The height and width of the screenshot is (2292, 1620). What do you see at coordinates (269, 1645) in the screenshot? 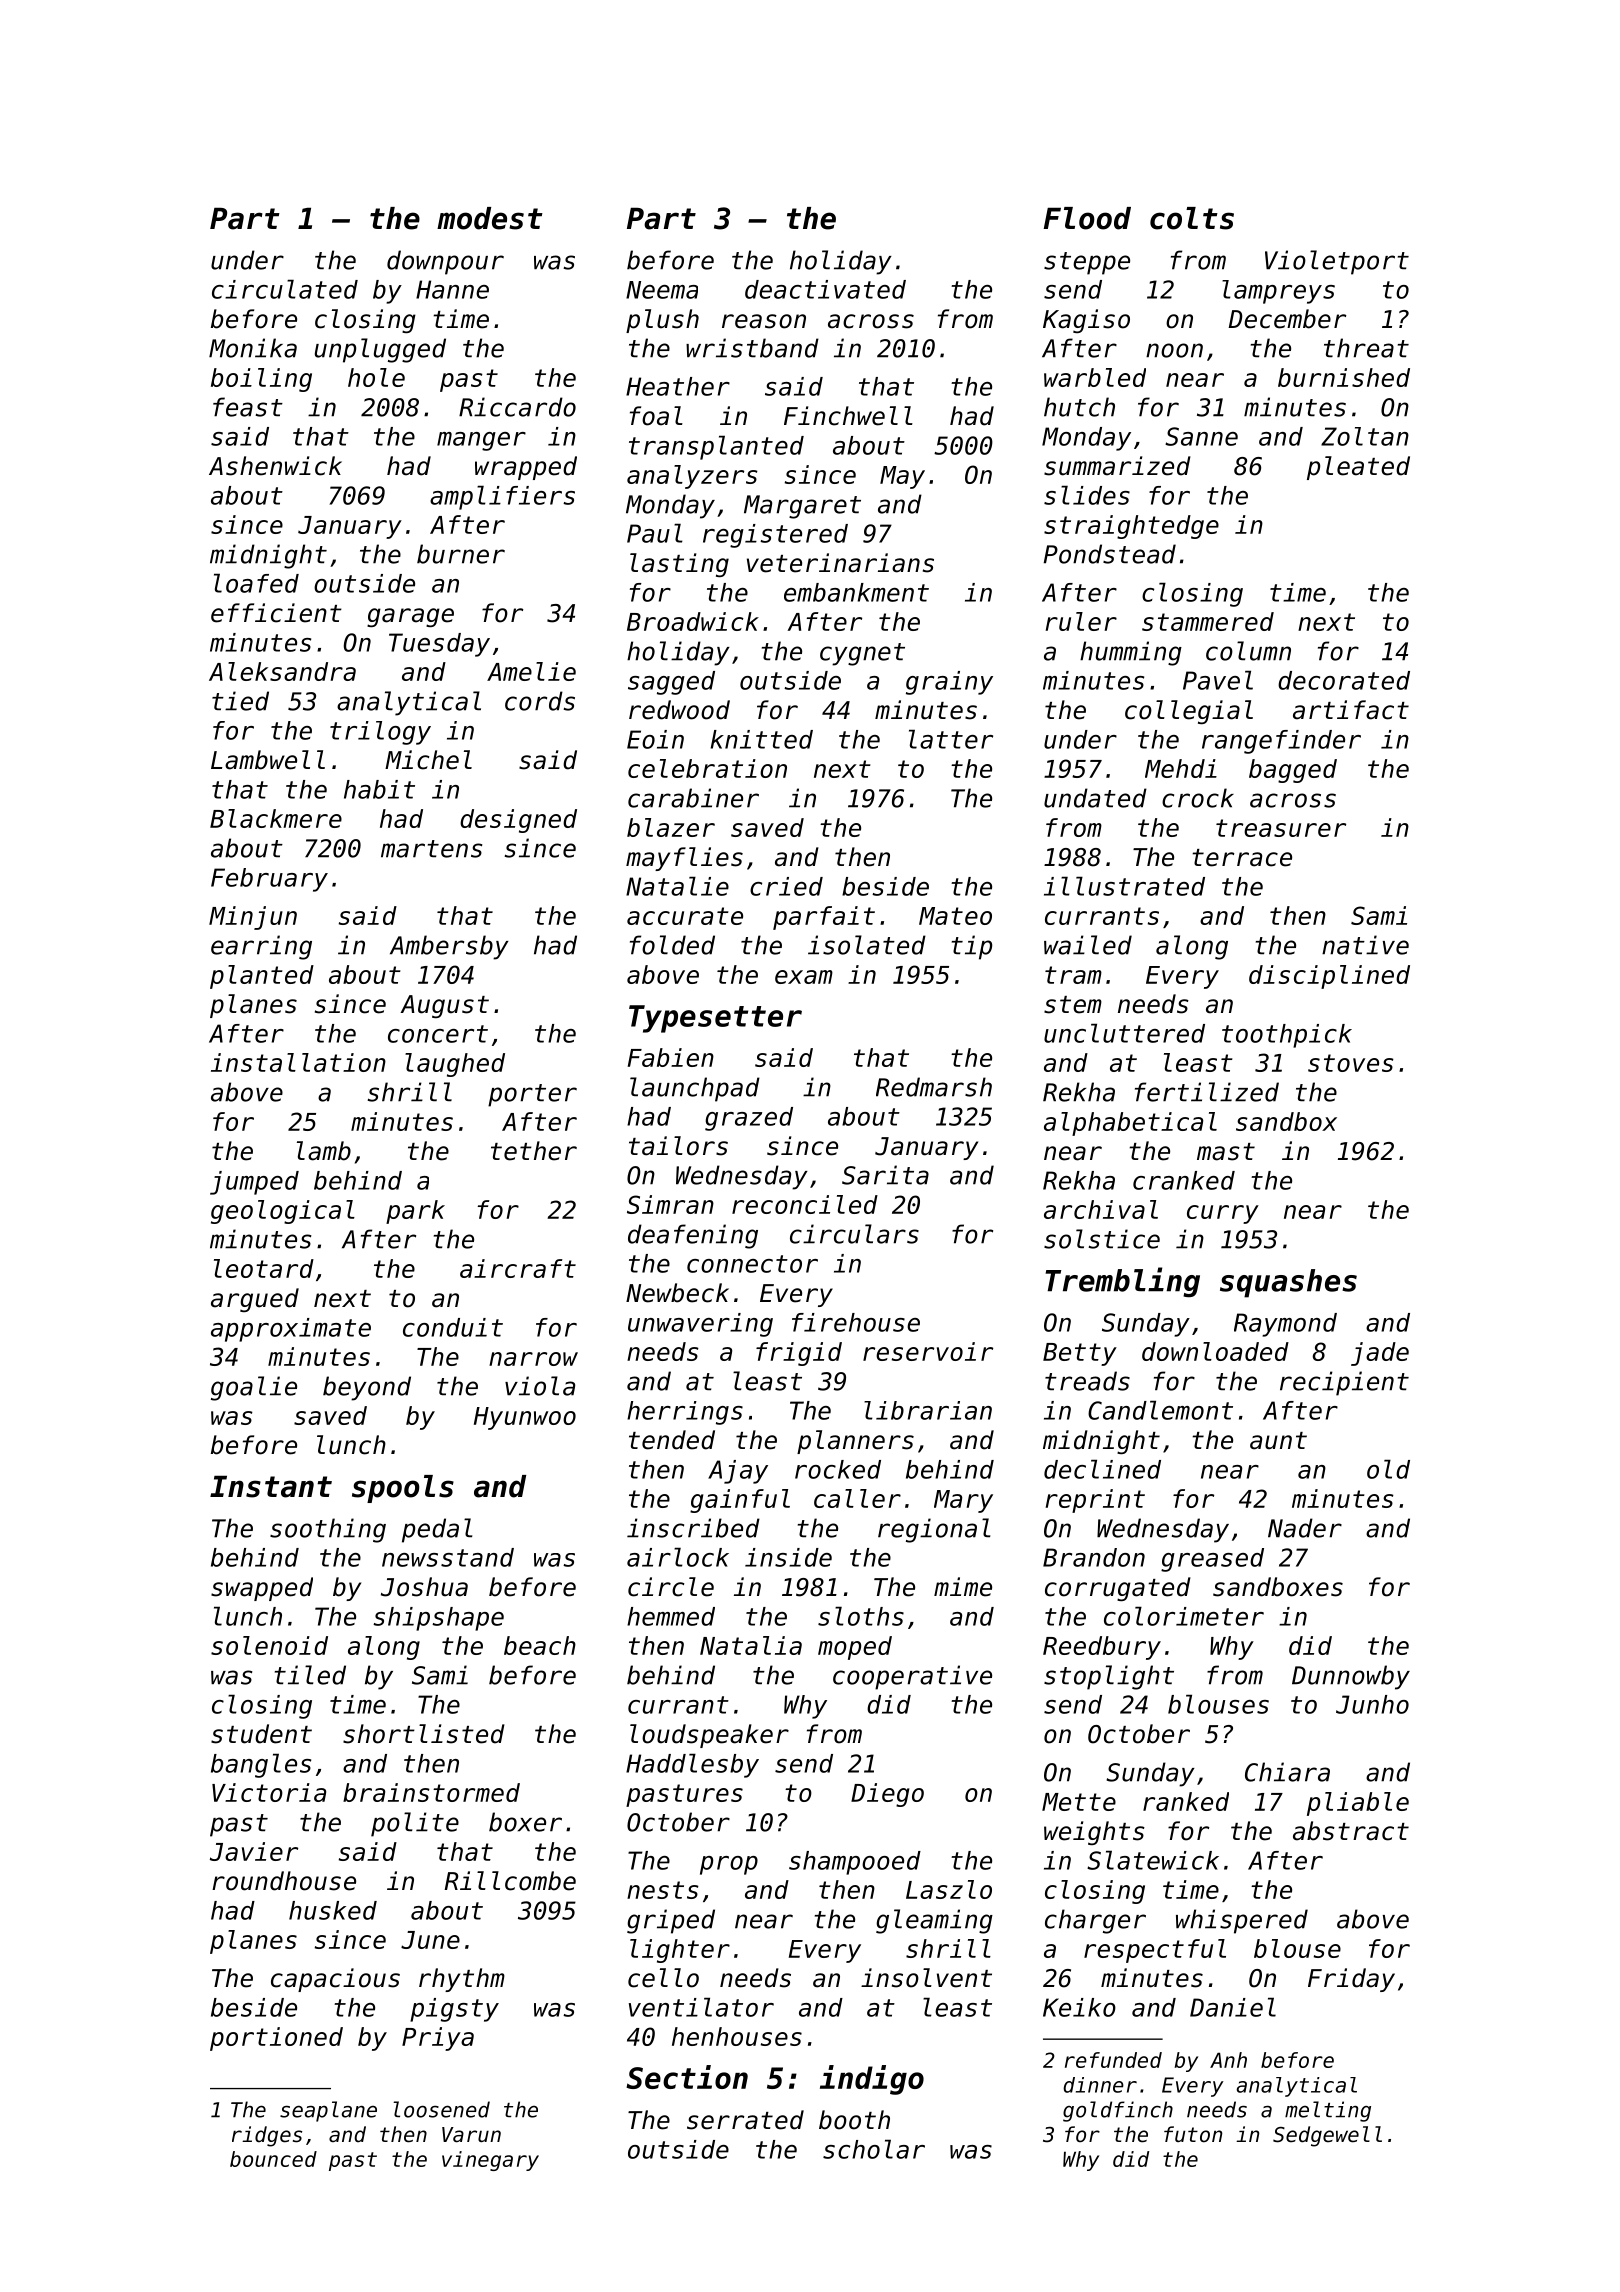
I see `solenoid` at bounding box center [269, 1645].
